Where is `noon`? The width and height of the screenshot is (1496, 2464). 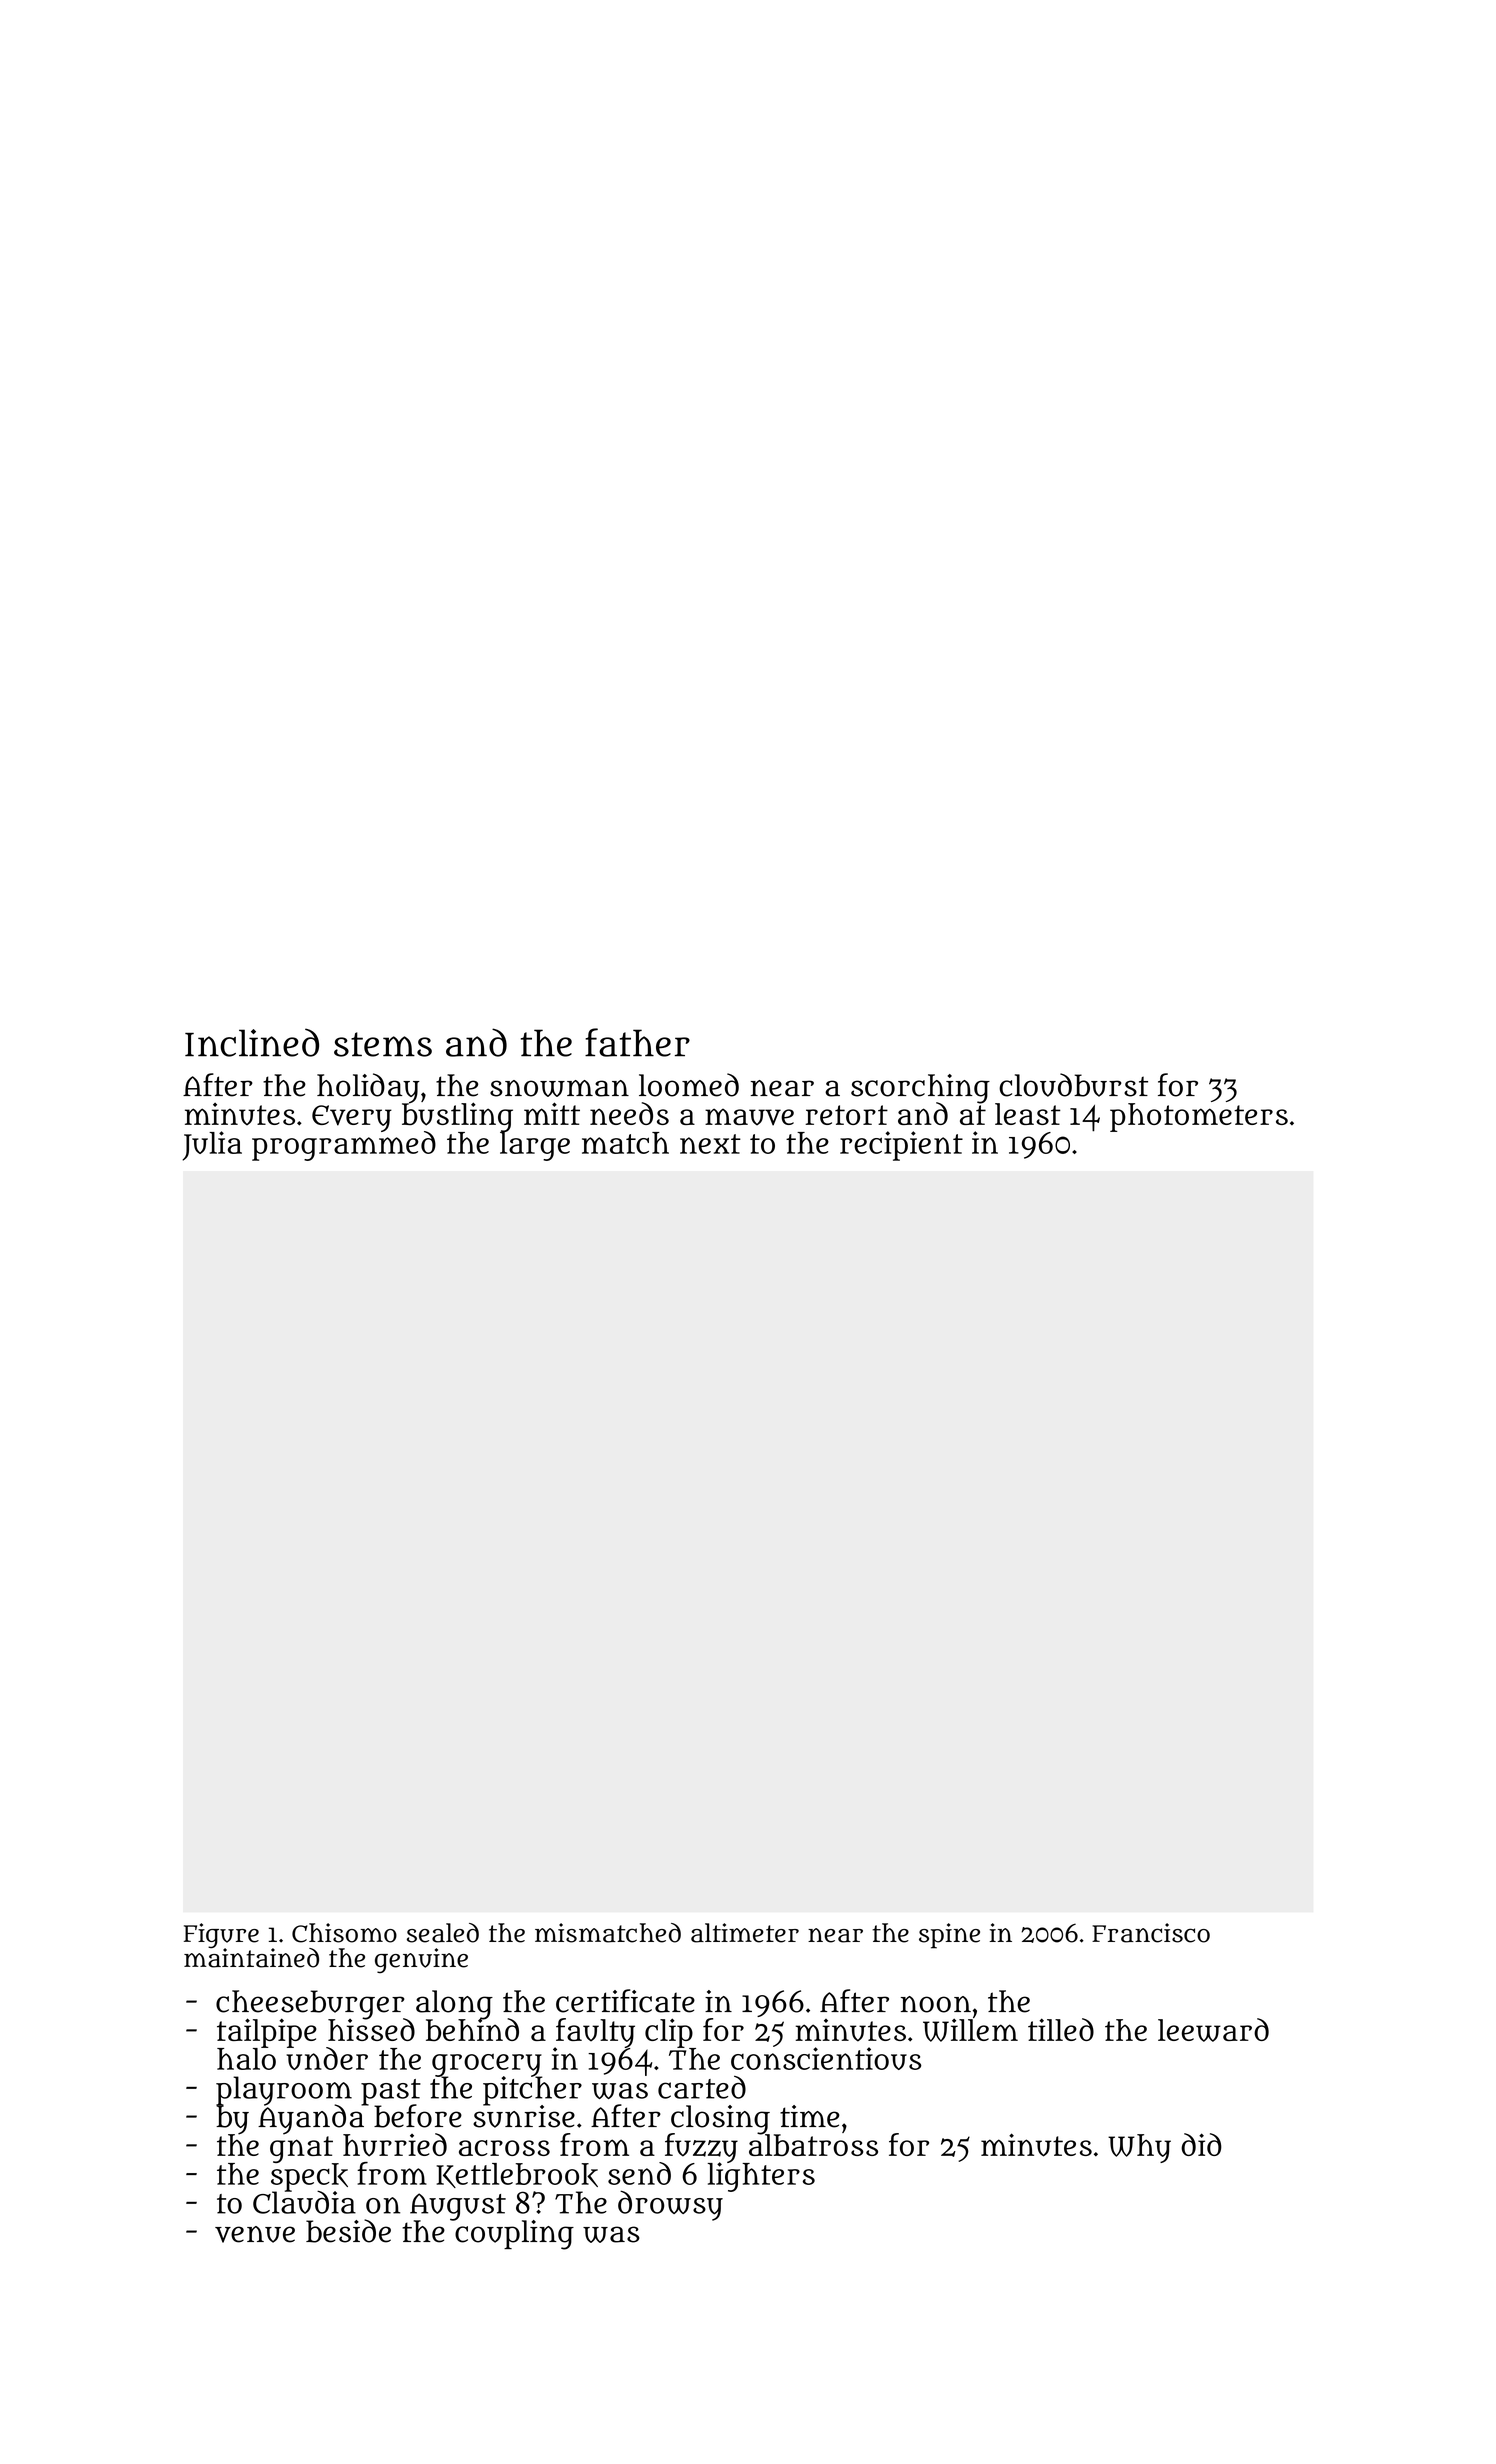 noon is located at coordinates (936, 2004).
